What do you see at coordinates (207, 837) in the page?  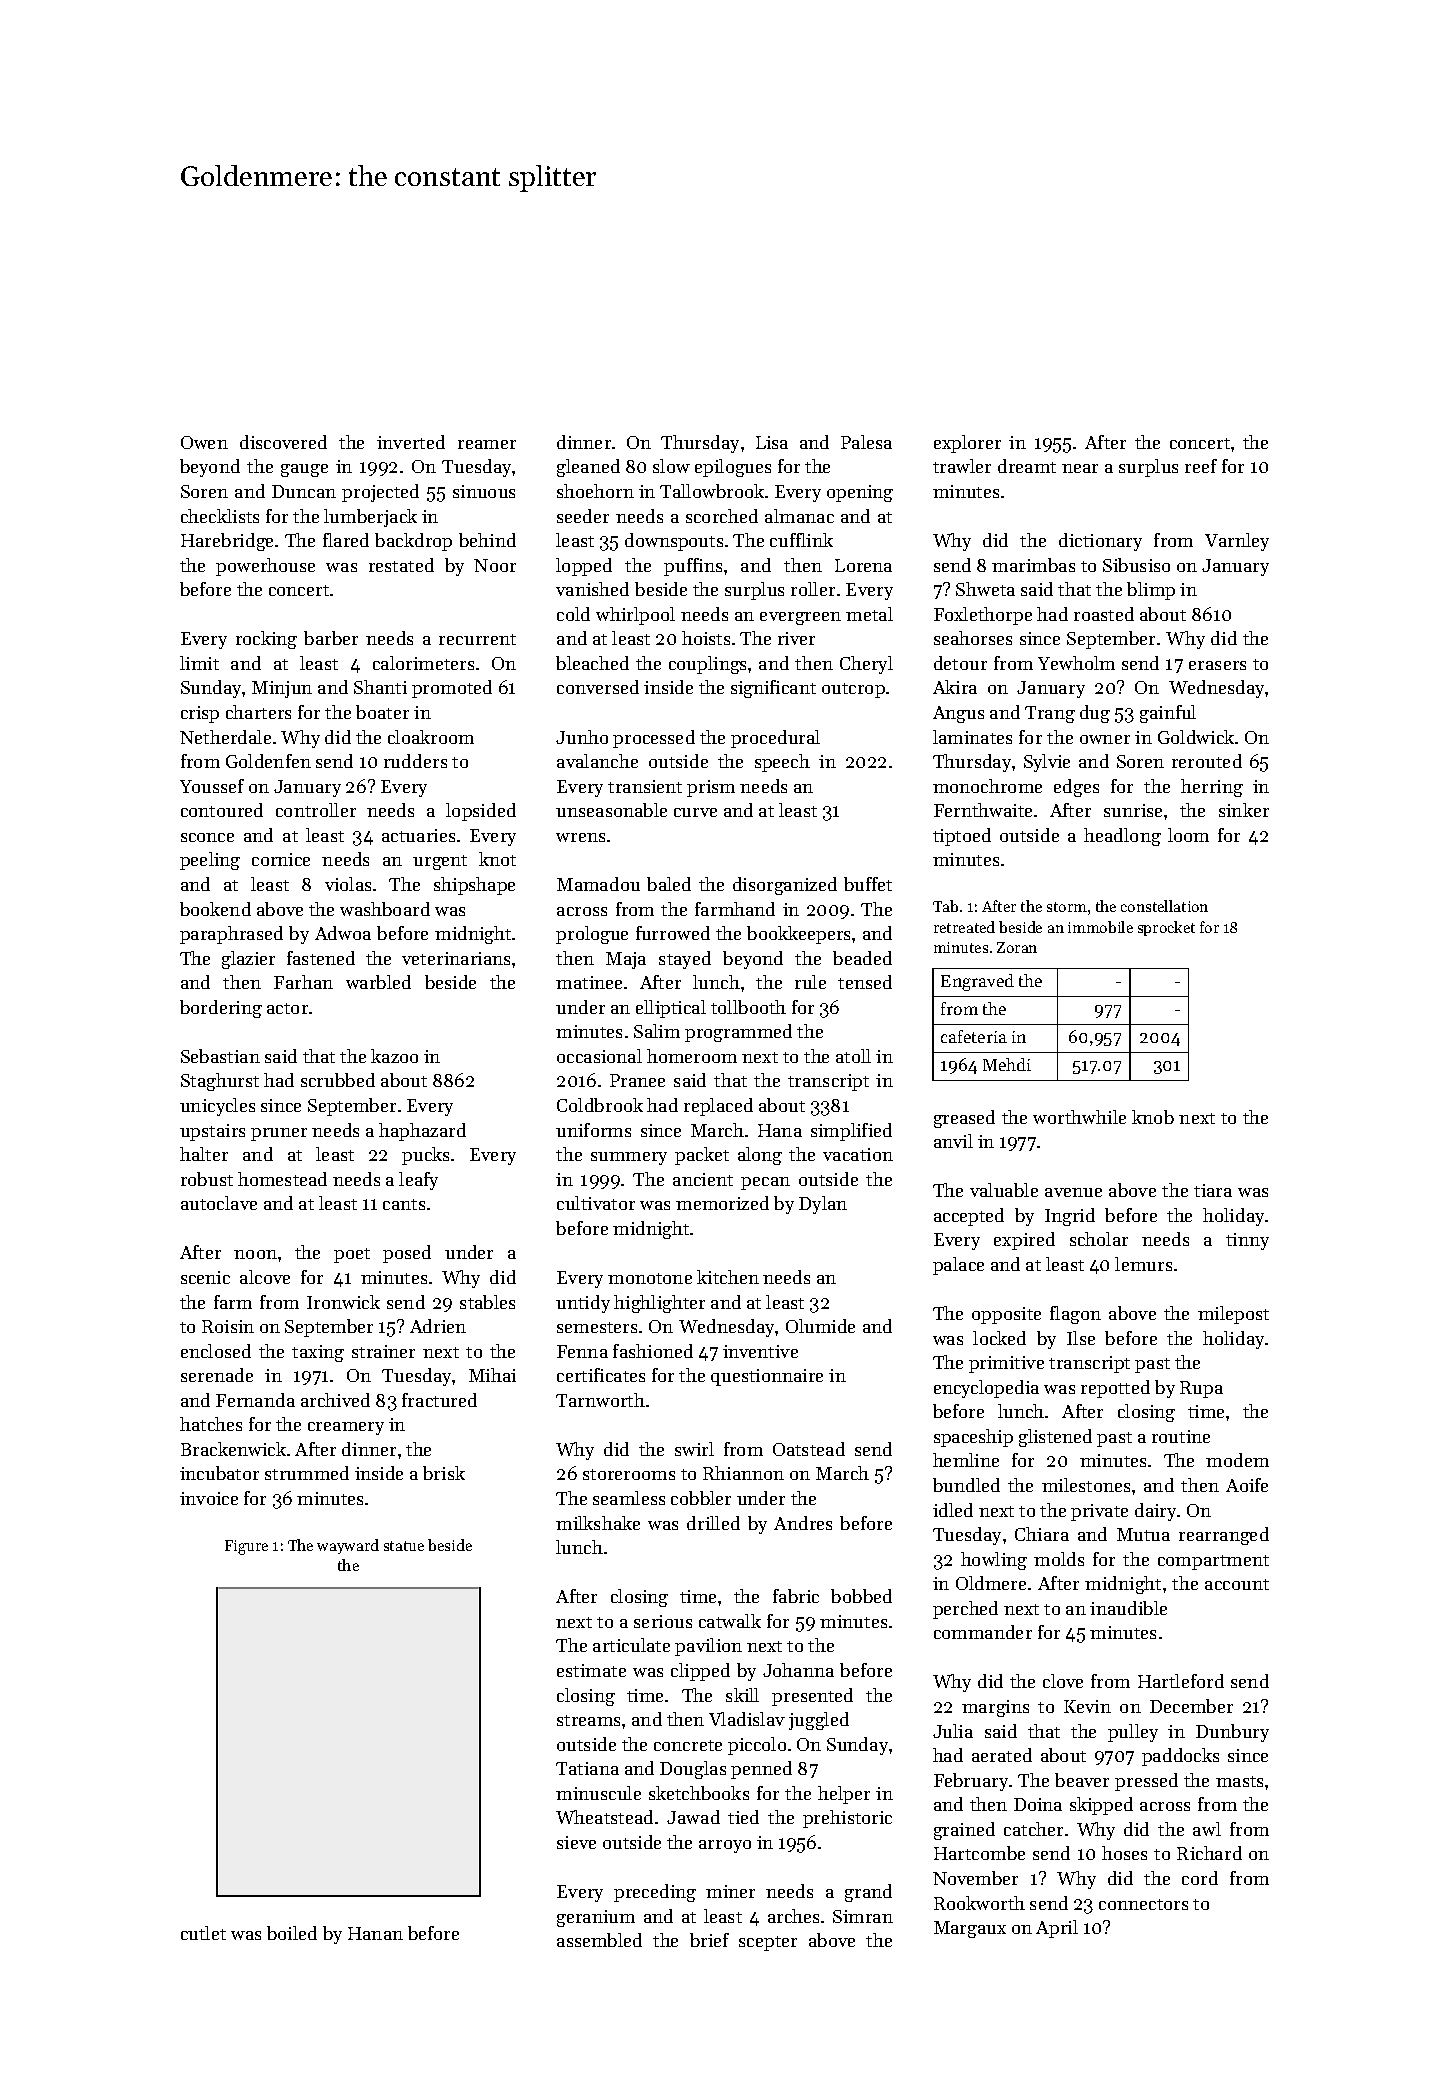 I see `sconce` at bounding box center [207, 837].
